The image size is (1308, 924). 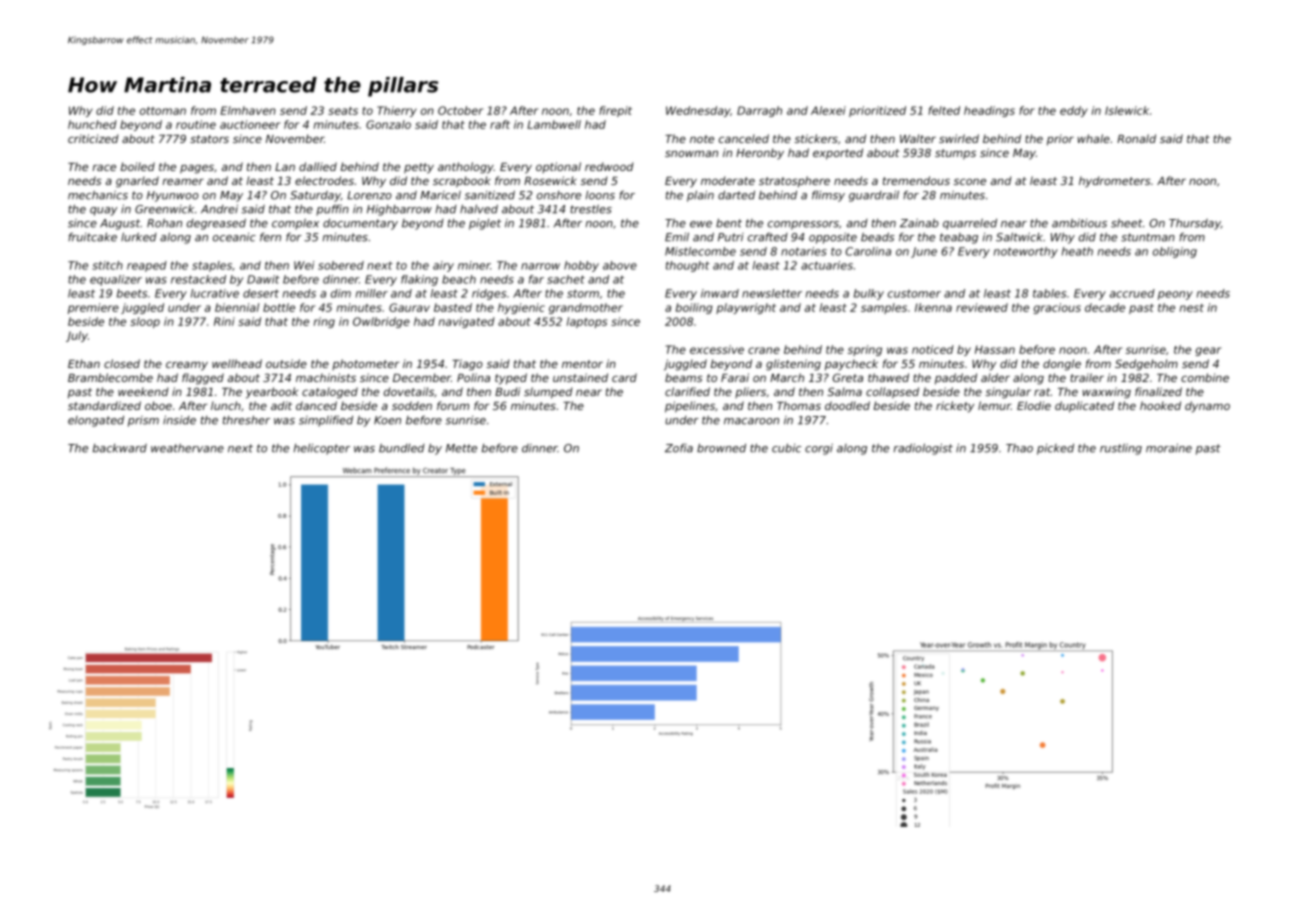 What do you see at coordinates (944, 110) in the document?
I see `felted` at bounding box center [944, 110].
